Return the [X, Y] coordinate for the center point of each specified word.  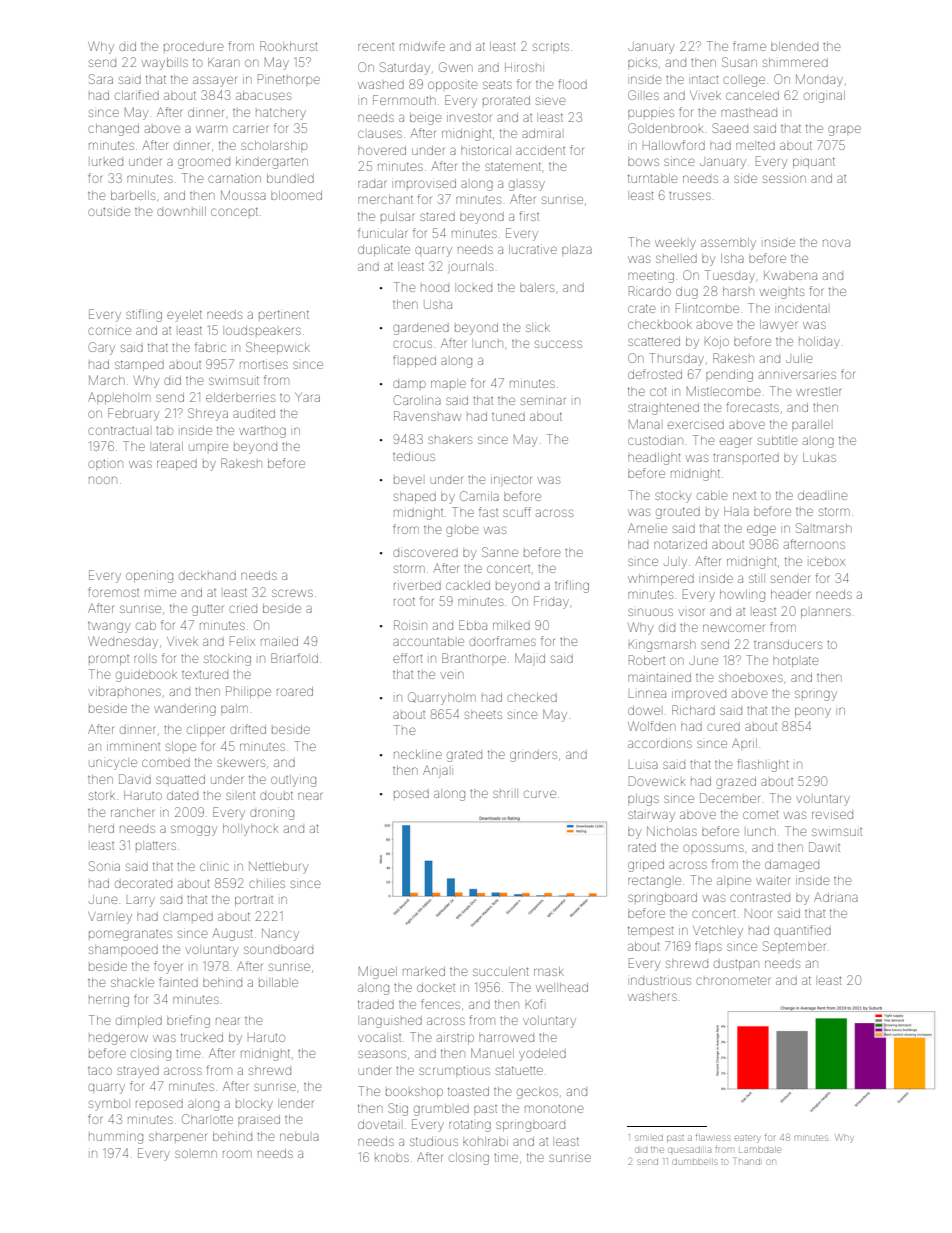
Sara [101, 79]
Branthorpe [474, 658]
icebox [827, 561]
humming [116, 1138]
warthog [262, 432]
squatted [180, 779]
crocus [412, 344]
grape [844, 130]
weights [782, 293]
